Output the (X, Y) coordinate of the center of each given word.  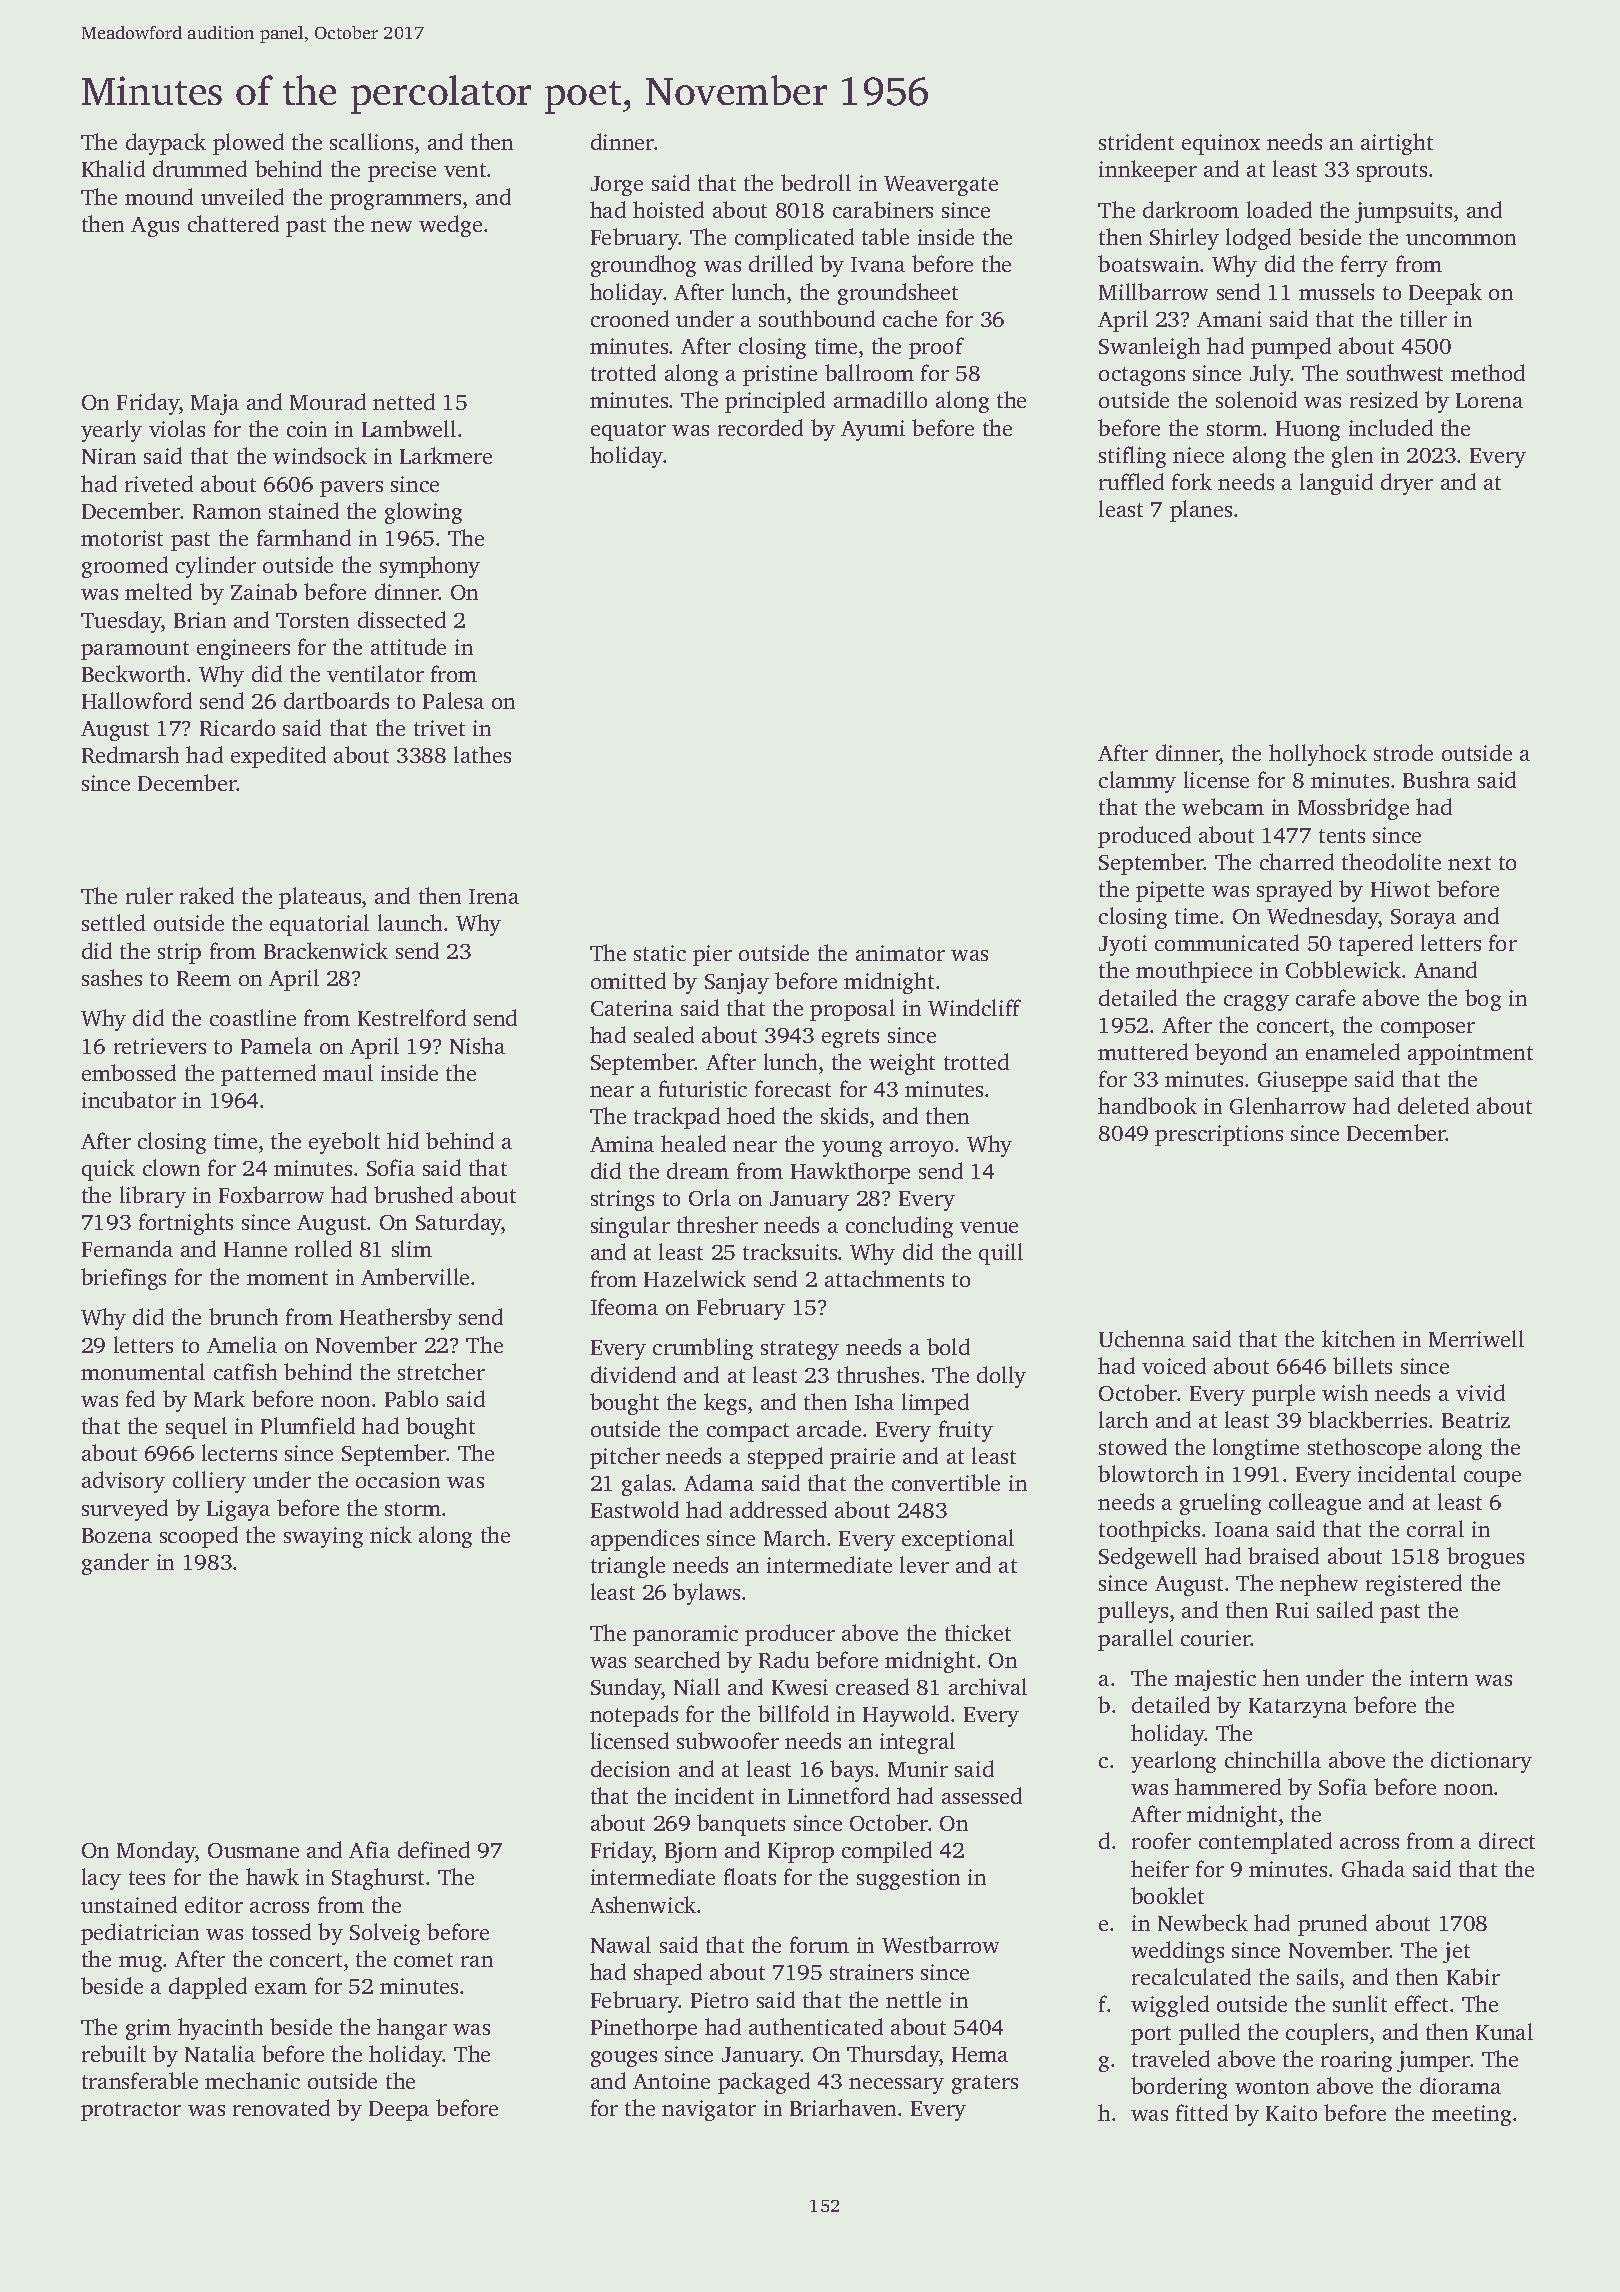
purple (1283, 1395)
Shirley (1184, 239)
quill (1001, 1254)
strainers (871, 1972)
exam (281, 1988)
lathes (482, 754)
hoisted (668, 209)
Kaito (1291, 2113)
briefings (123, 1279)
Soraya (1423, 919)
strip (179, 953)
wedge (450, 226)
